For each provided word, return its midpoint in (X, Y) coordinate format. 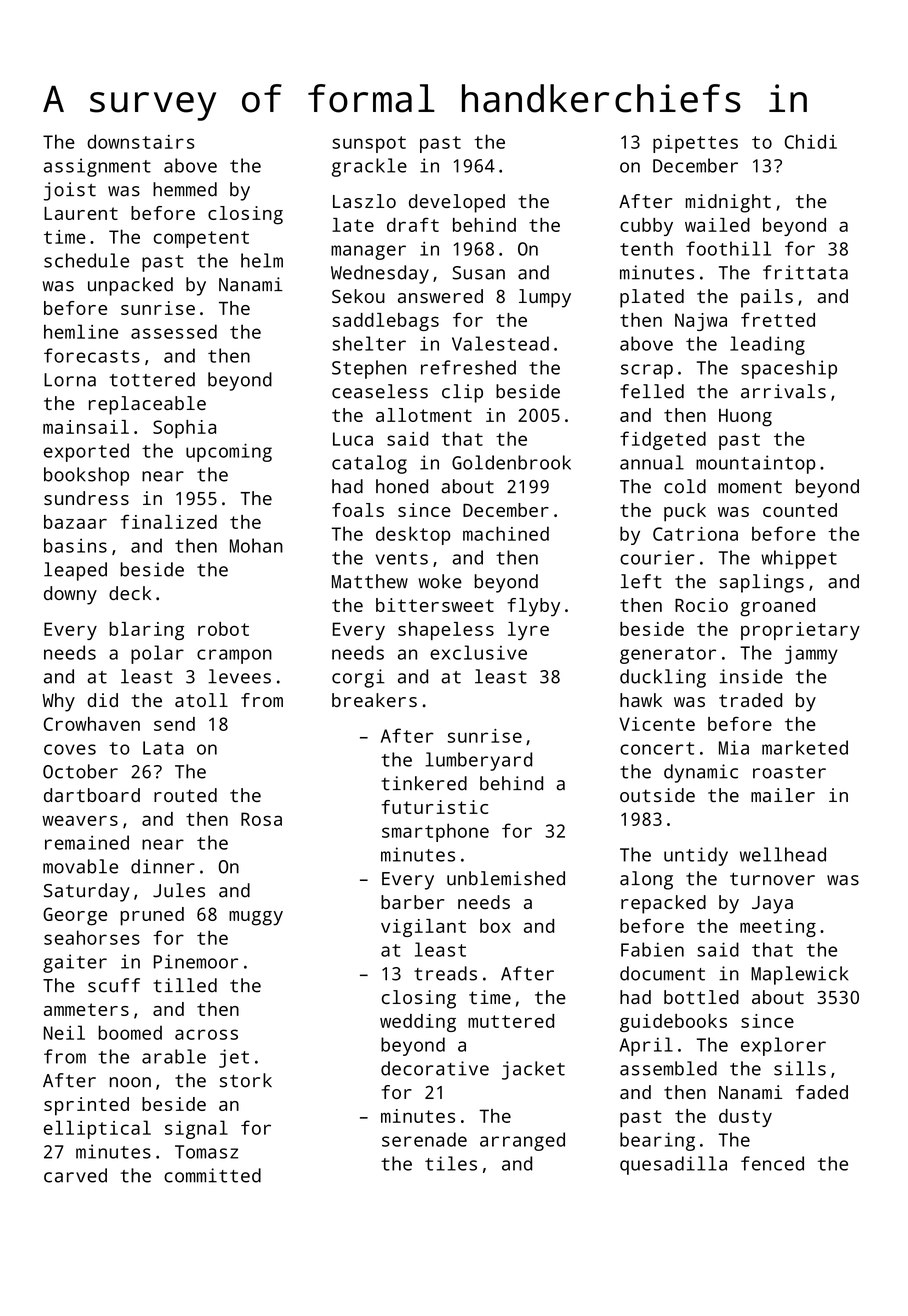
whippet (799, 559)
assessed (174, 331)
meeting (778, 928)
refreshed (468, 367)
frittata (805, 272)
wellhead (783, 854)
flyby (533, 607)
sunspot (369, 144)
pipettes (695, 144)
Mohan (256, 545)
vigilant (423, 928)
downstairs (140, 141)
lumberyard (478, 761)
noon (130, 1082)
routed (185, 795)
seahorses (92, 937)
